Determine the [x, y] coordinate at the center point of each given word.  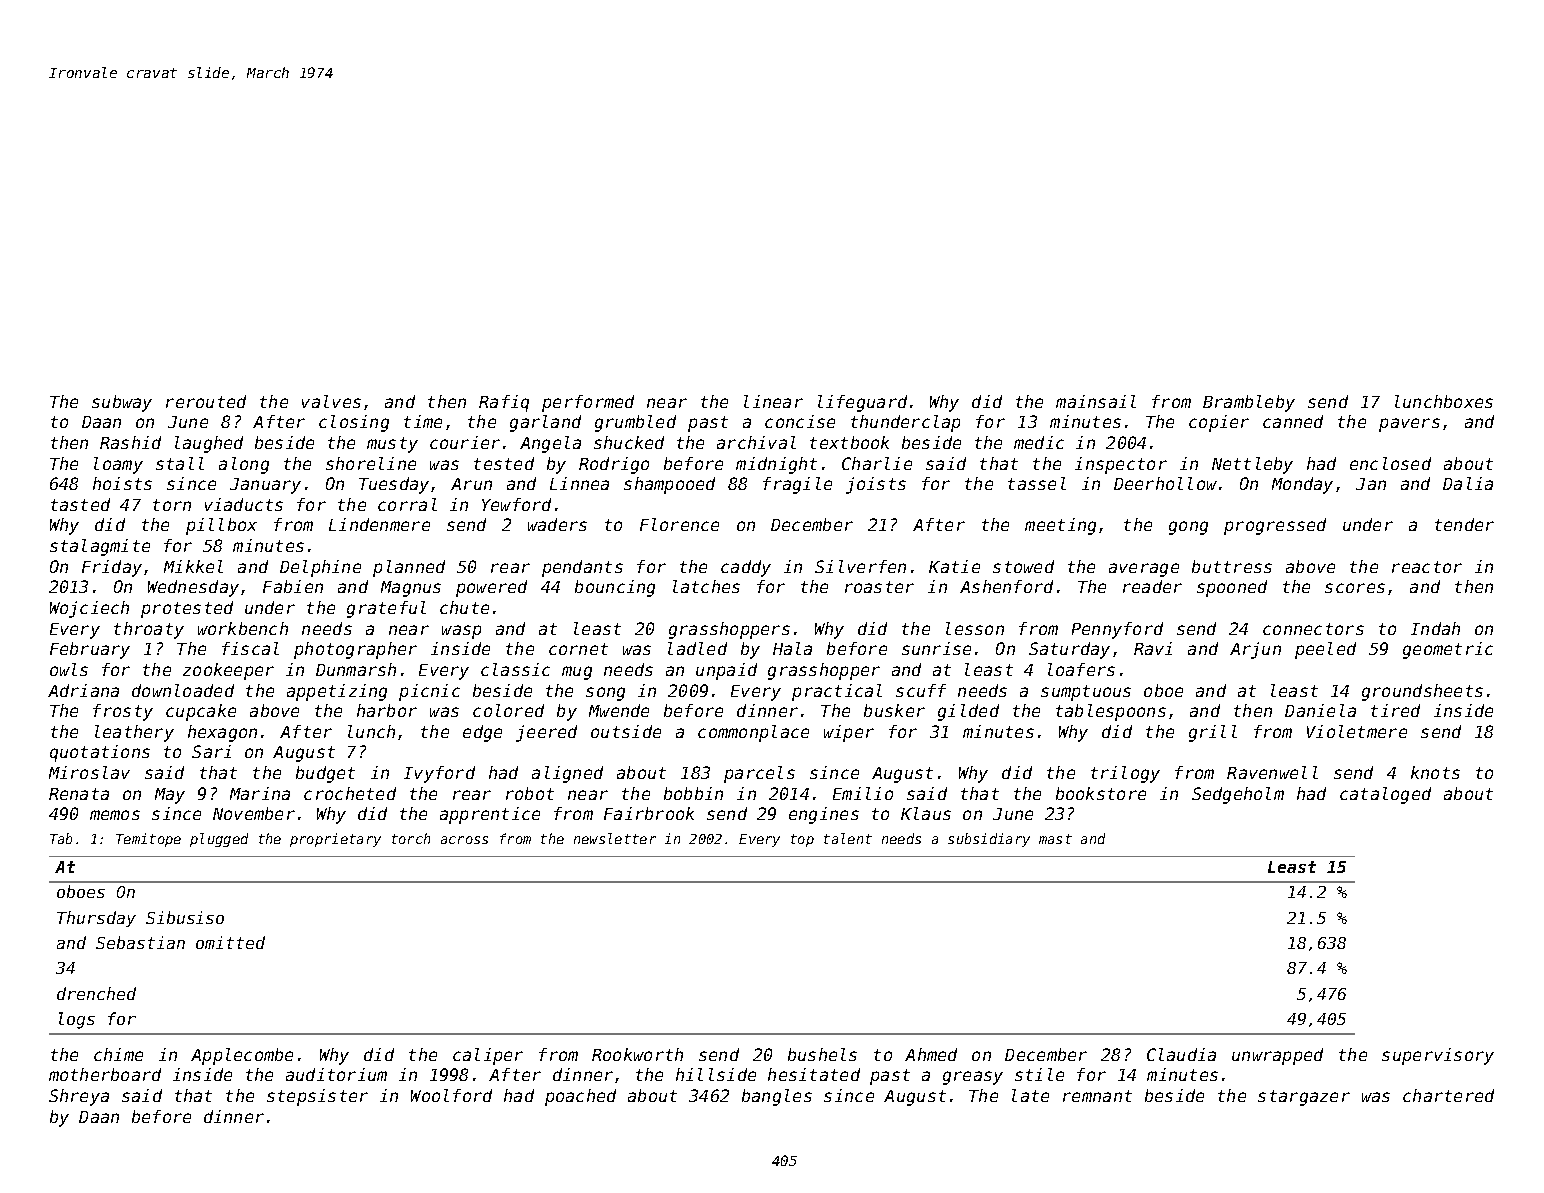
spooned [1232, 588]
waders [557, 524]
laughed [209, 444]
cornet [578, 649]
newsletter [615, 838]
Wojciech [89, 609]
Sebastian [140, 942]
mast [1055, 839]
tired [1395, 710]
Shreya [79, 1097]
